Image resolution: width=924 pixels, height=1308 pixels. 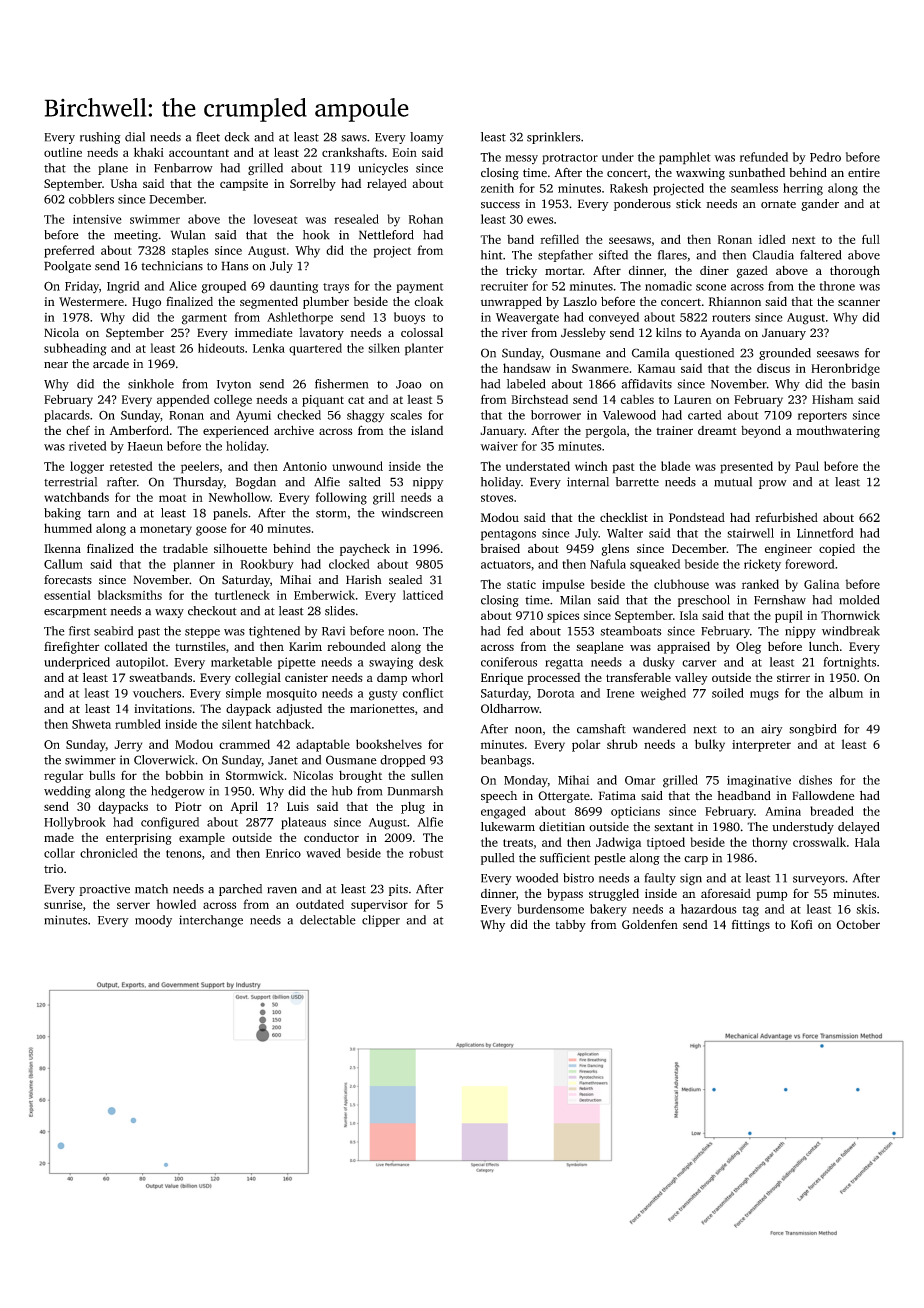 What do you see at coordinates (67, 792) in the screenshot?
I see `wedding` at bounding box center [67, 792].
